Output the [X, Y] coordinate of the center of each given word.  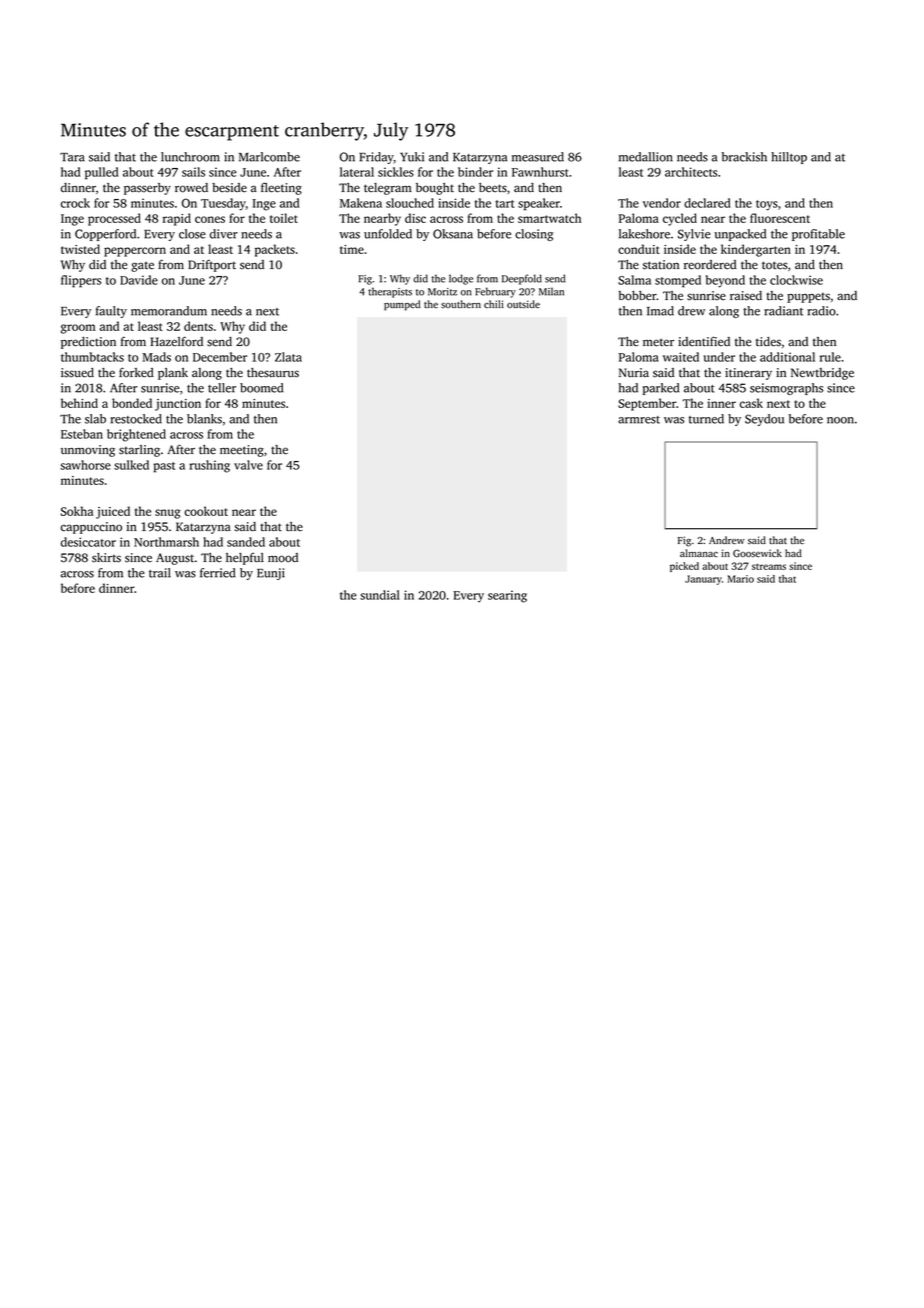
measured [538, 157]
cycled [680, 219]
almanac [699, 553]
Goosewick [757, 553]
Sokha [77, 511]
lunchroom [190, 157]
